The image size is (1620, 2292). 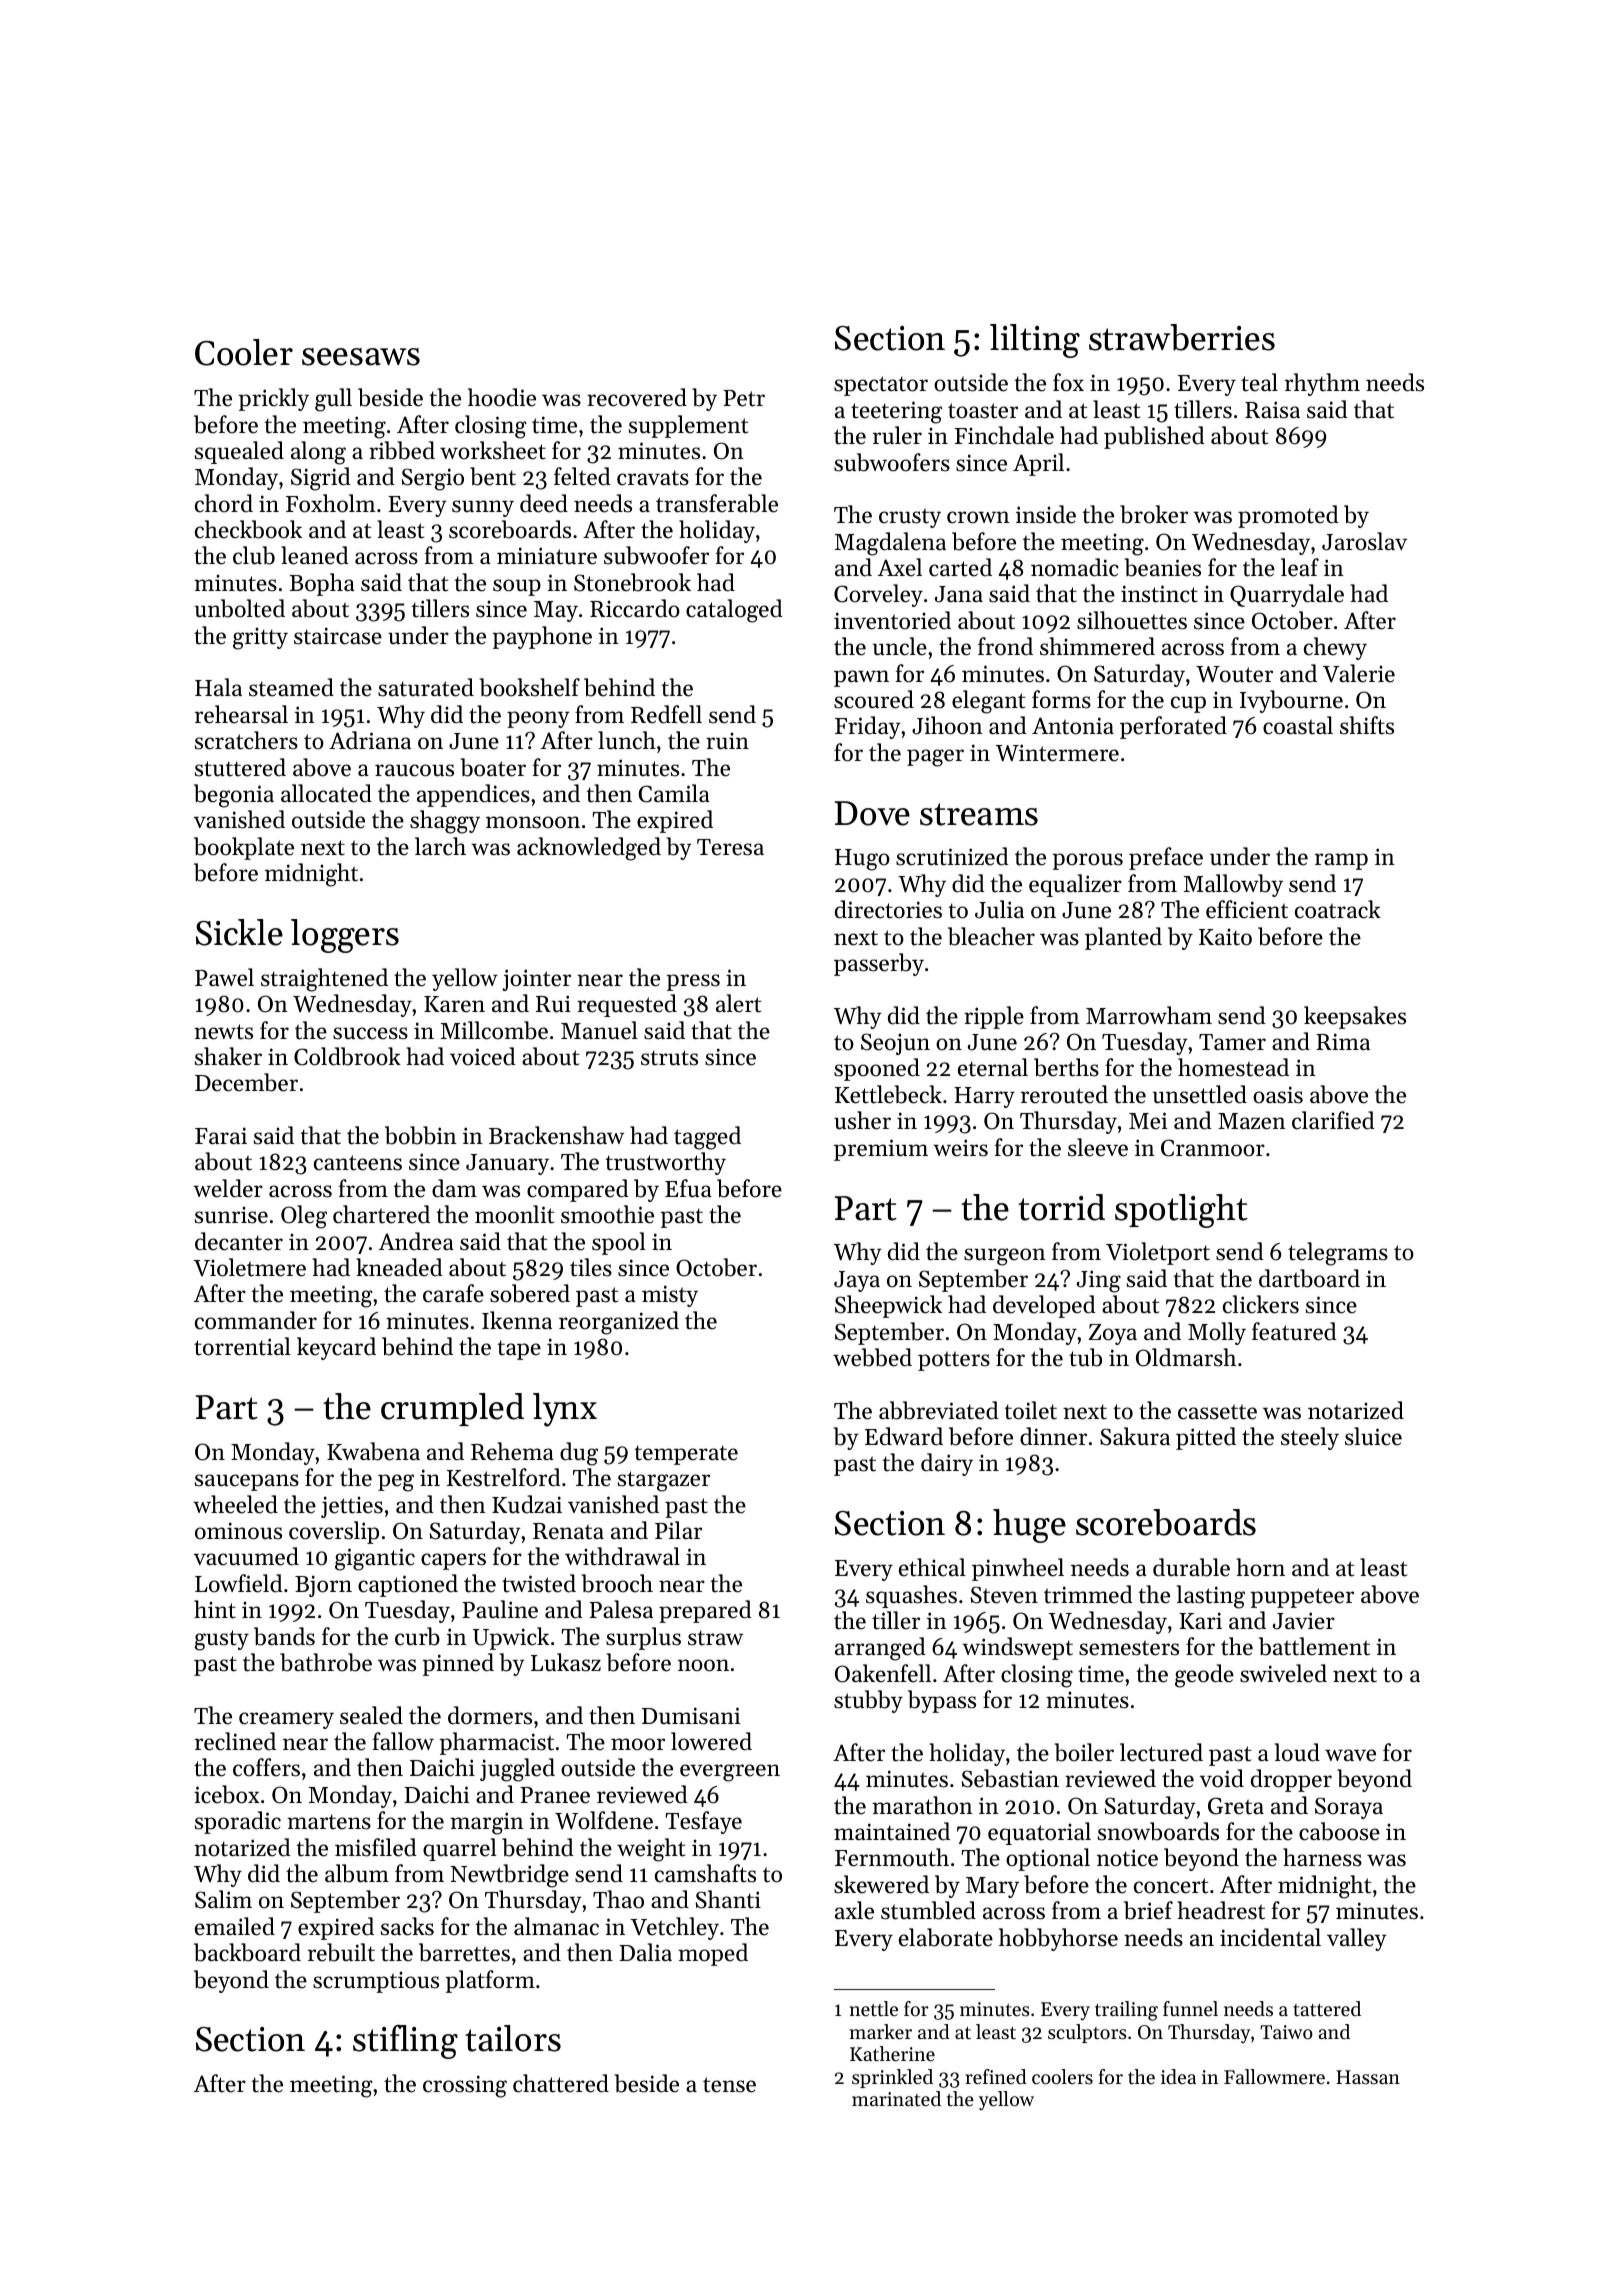 What do you see at coordinates (223, 1899) in the screenshot?
I see `Salim` at bounding box center [223, 1899].
